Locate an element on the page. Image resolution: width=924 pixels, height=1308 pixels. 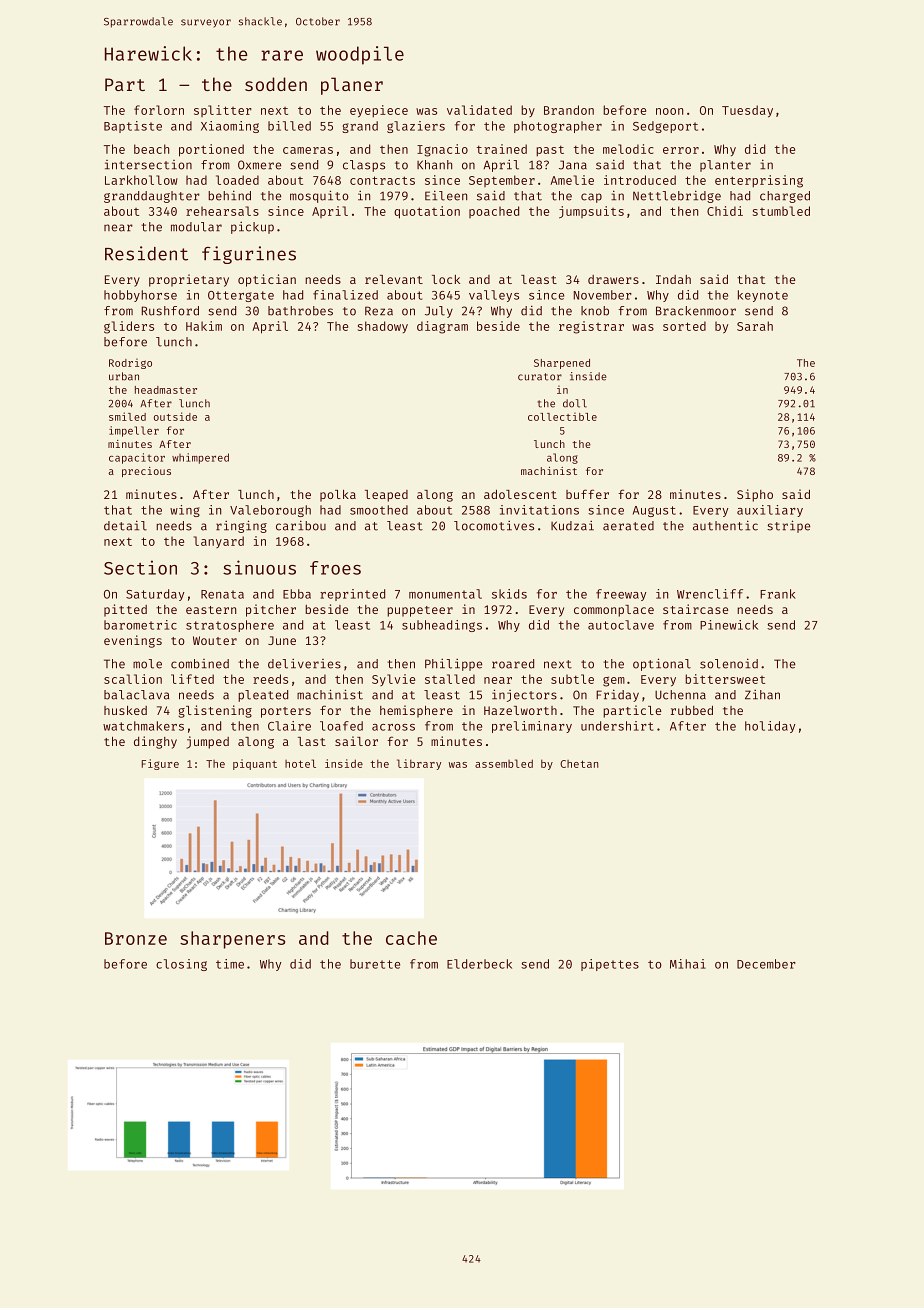
time is located at coordinates (230, 964).
